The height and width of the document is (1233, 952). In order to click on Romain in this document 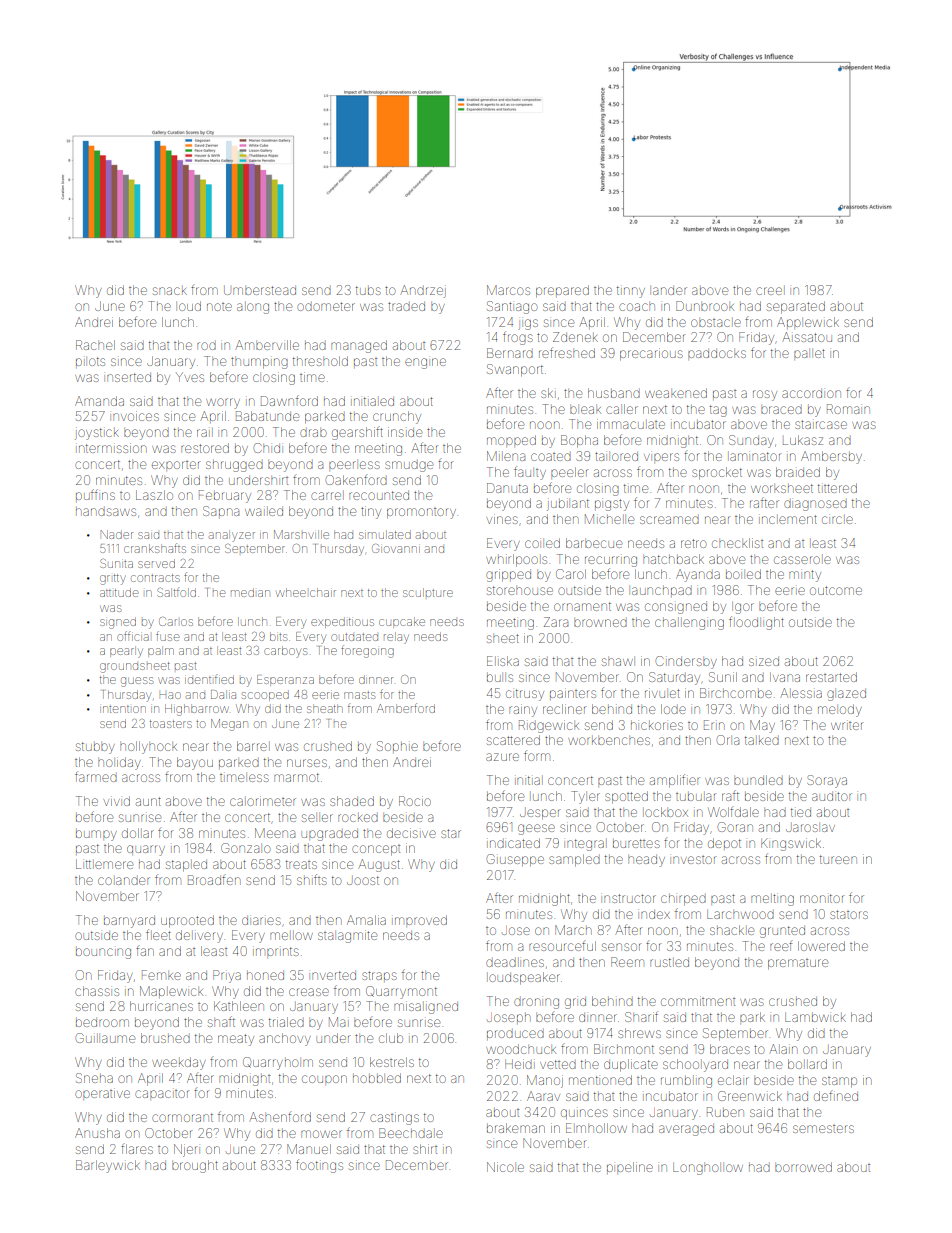, I will do `click(848, 409)`.
